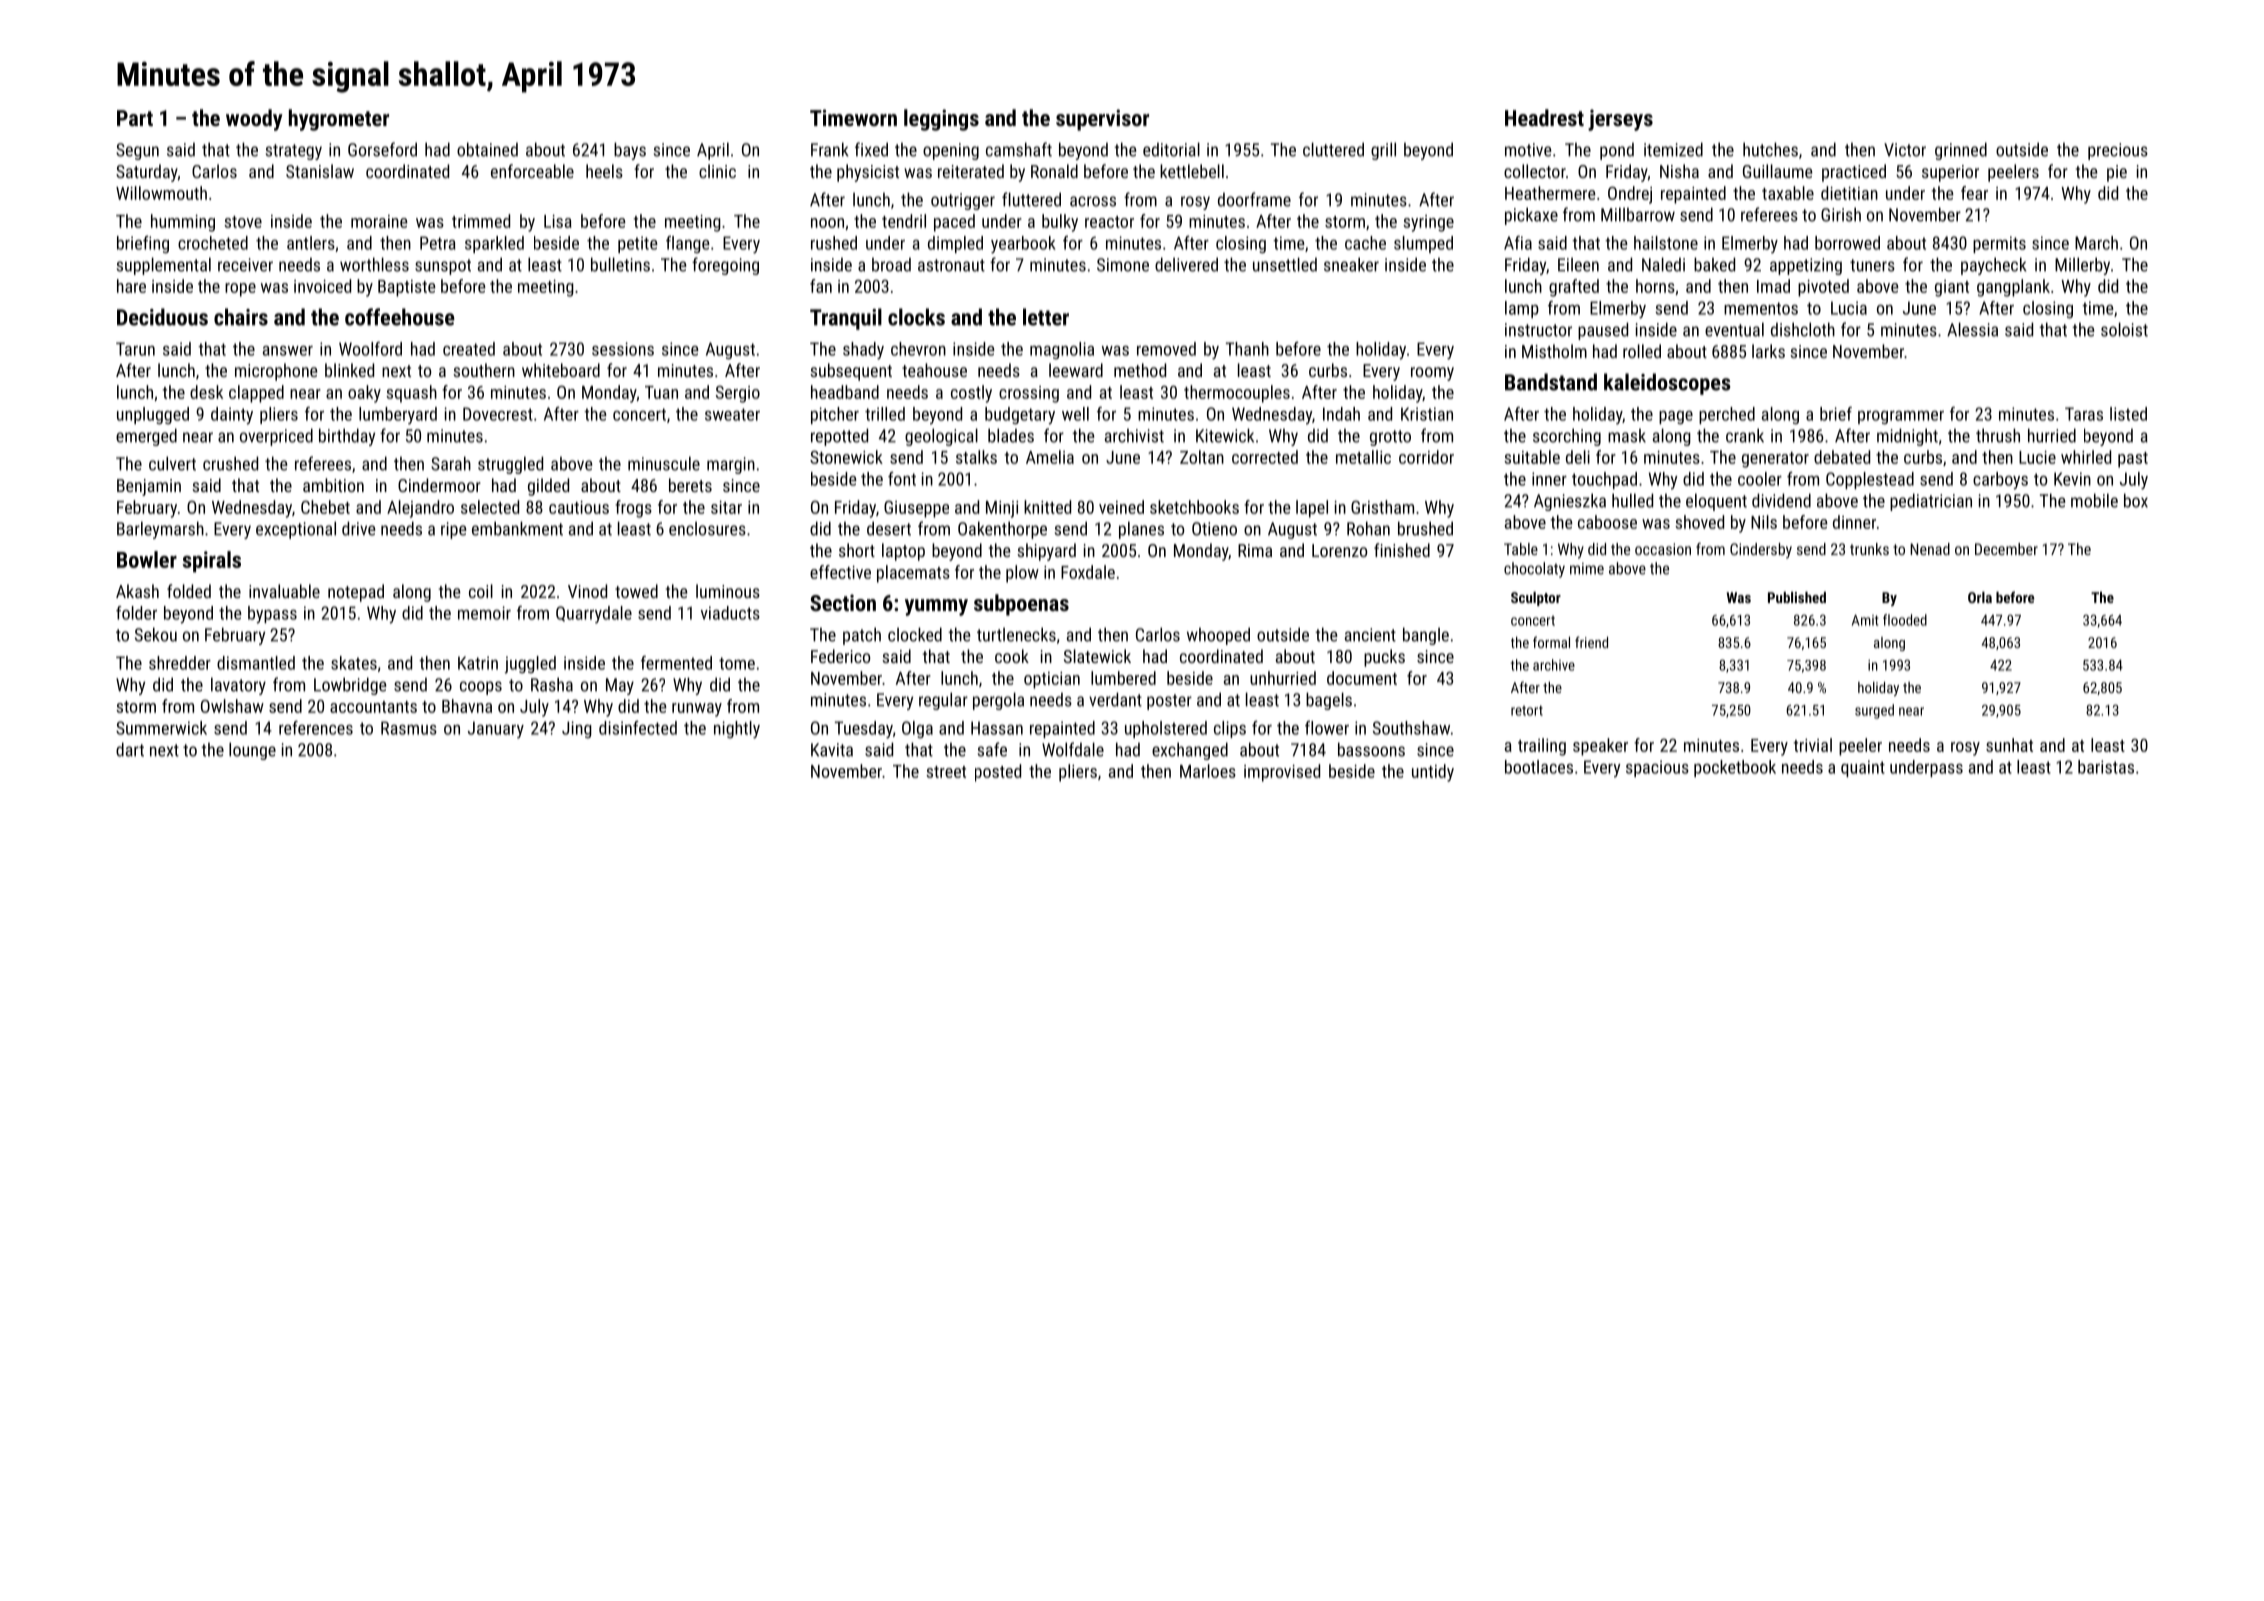  I want to click on street, so click(946, 772).
